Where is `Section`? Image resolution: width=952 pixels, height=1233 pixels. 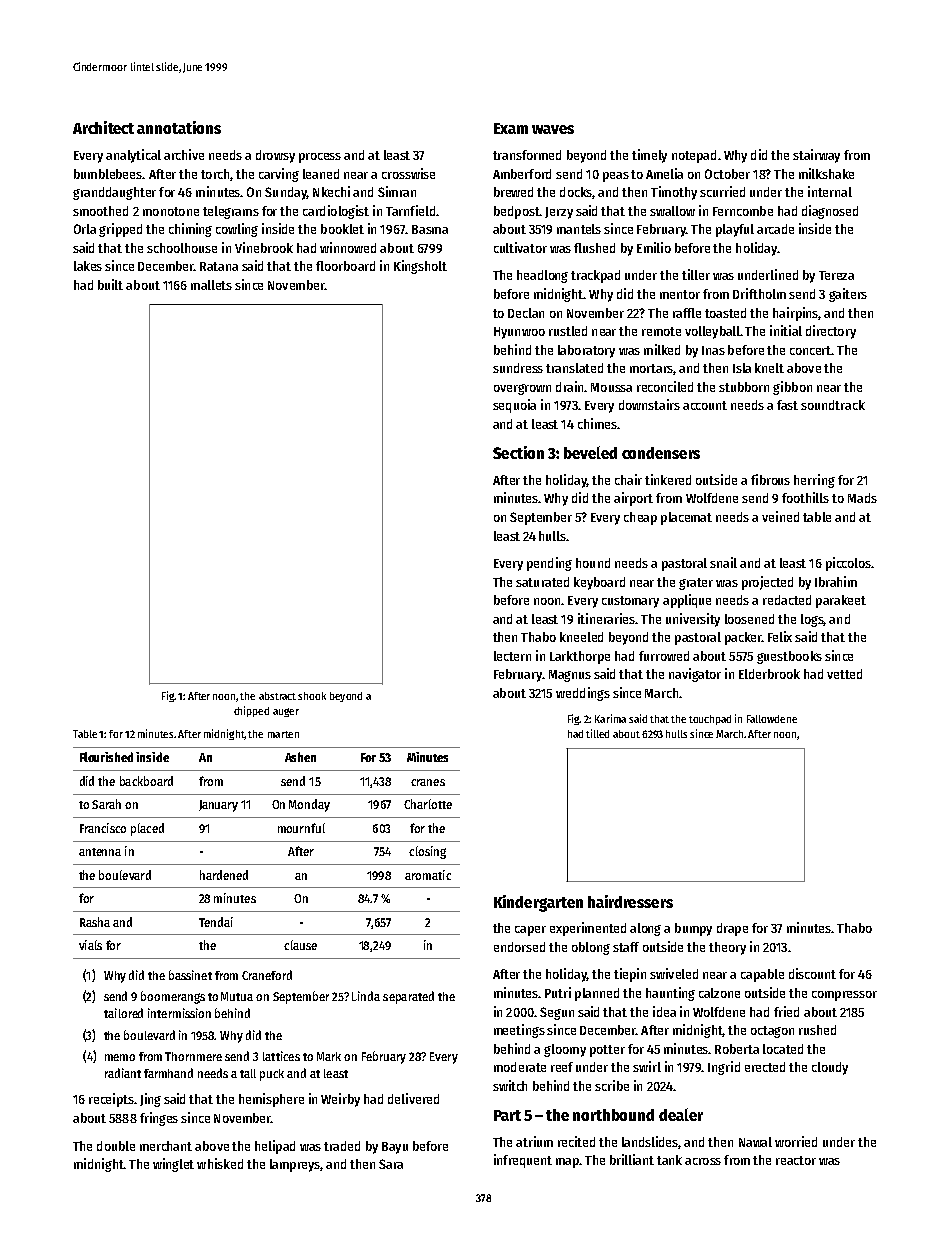
Section is located at coordinates (518, 452).
